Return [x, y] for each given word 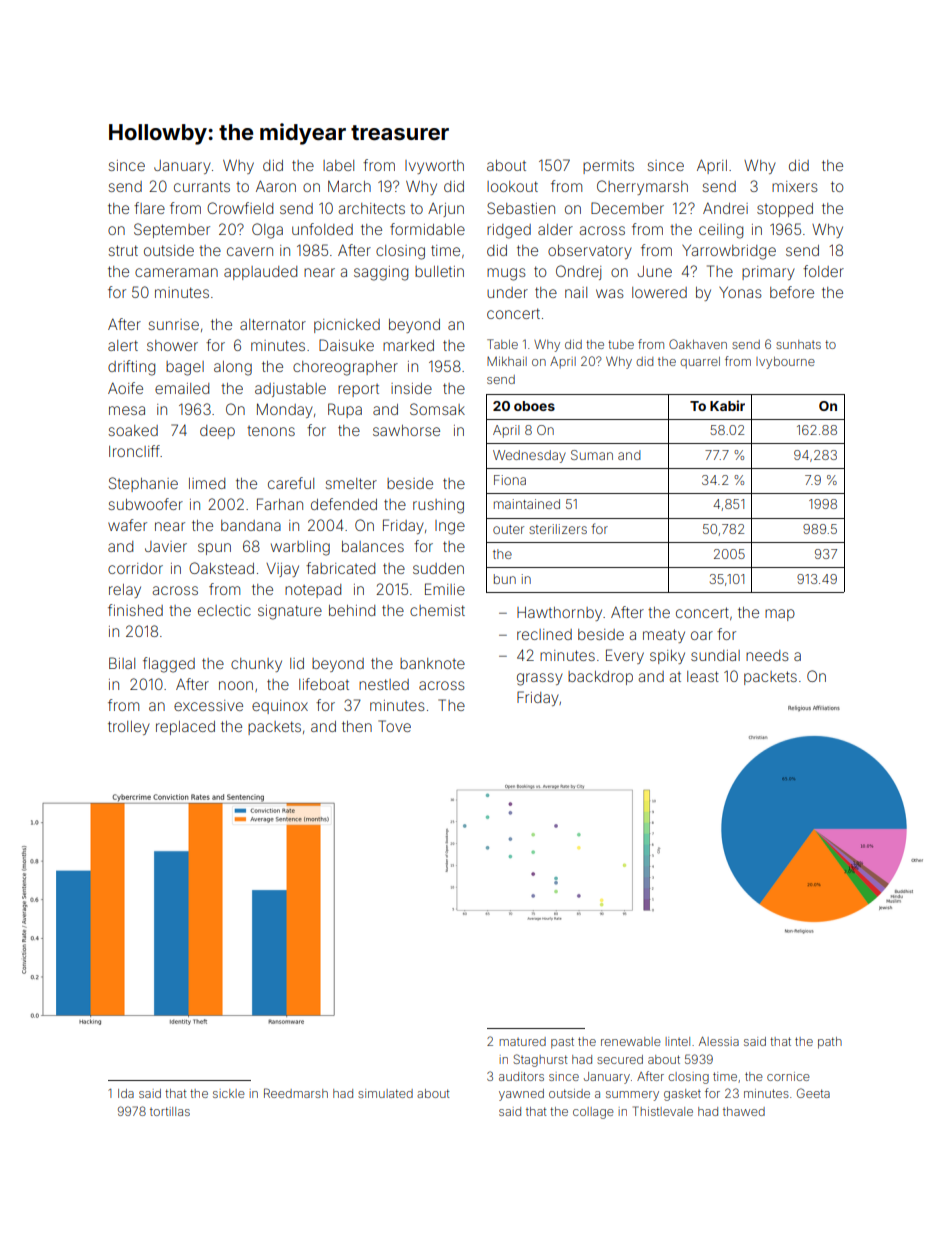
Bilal [122, 663]
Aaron [276, 186]
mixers [795, 186]
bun [505, 579]
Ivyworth [434, 167]
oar [702, 635]
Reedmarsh [296, 1093]
